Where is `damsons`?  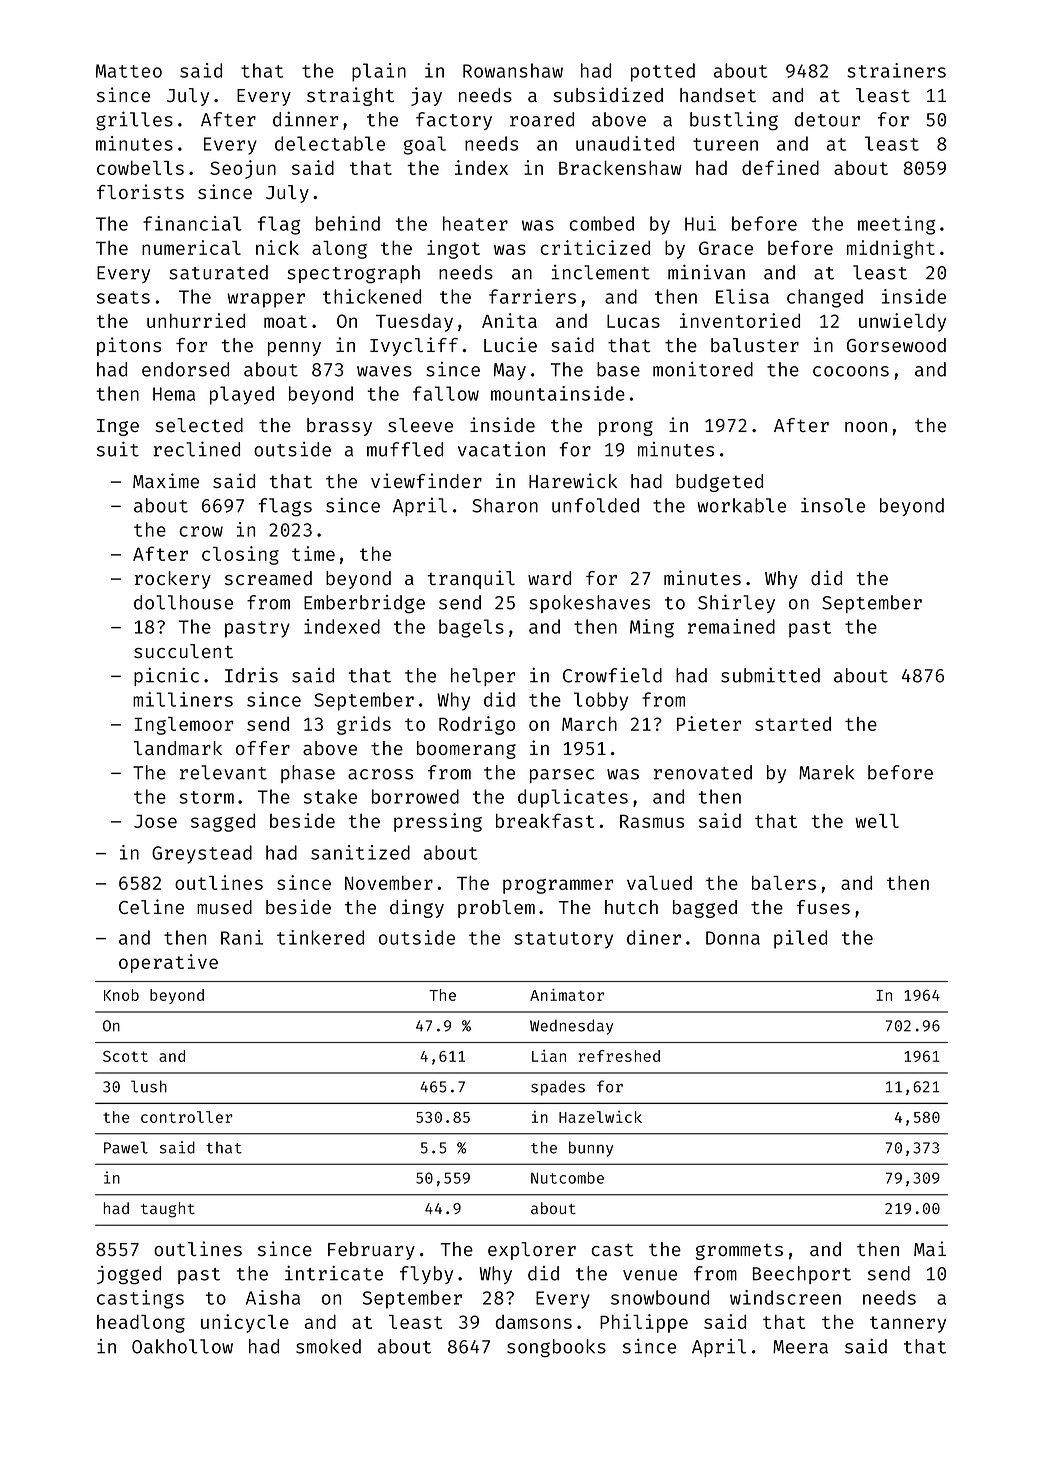 damsons is located at coordinates (534, 1322).
